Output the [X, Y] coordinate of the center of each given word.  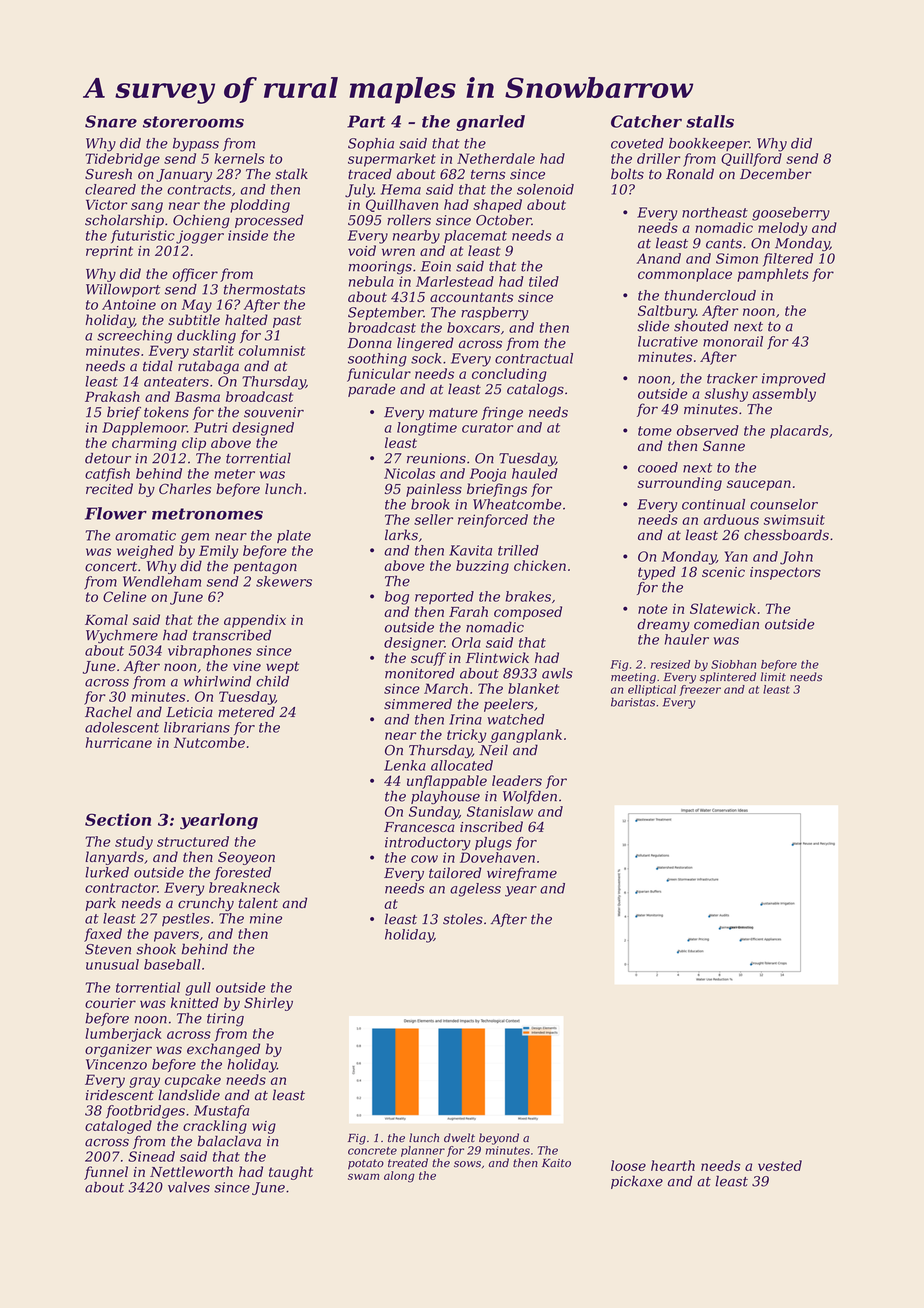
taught [291, 1173]
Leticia [189, 712]
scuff [428, 659]
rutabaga [208, 367]
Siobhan [733, 664]
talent [258, 903]
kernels [239, 158]
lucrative [668, 341]
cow [424, 859]
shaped [497, 206]
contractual [534, 358]
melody [783, 229]
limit [773, 677]
